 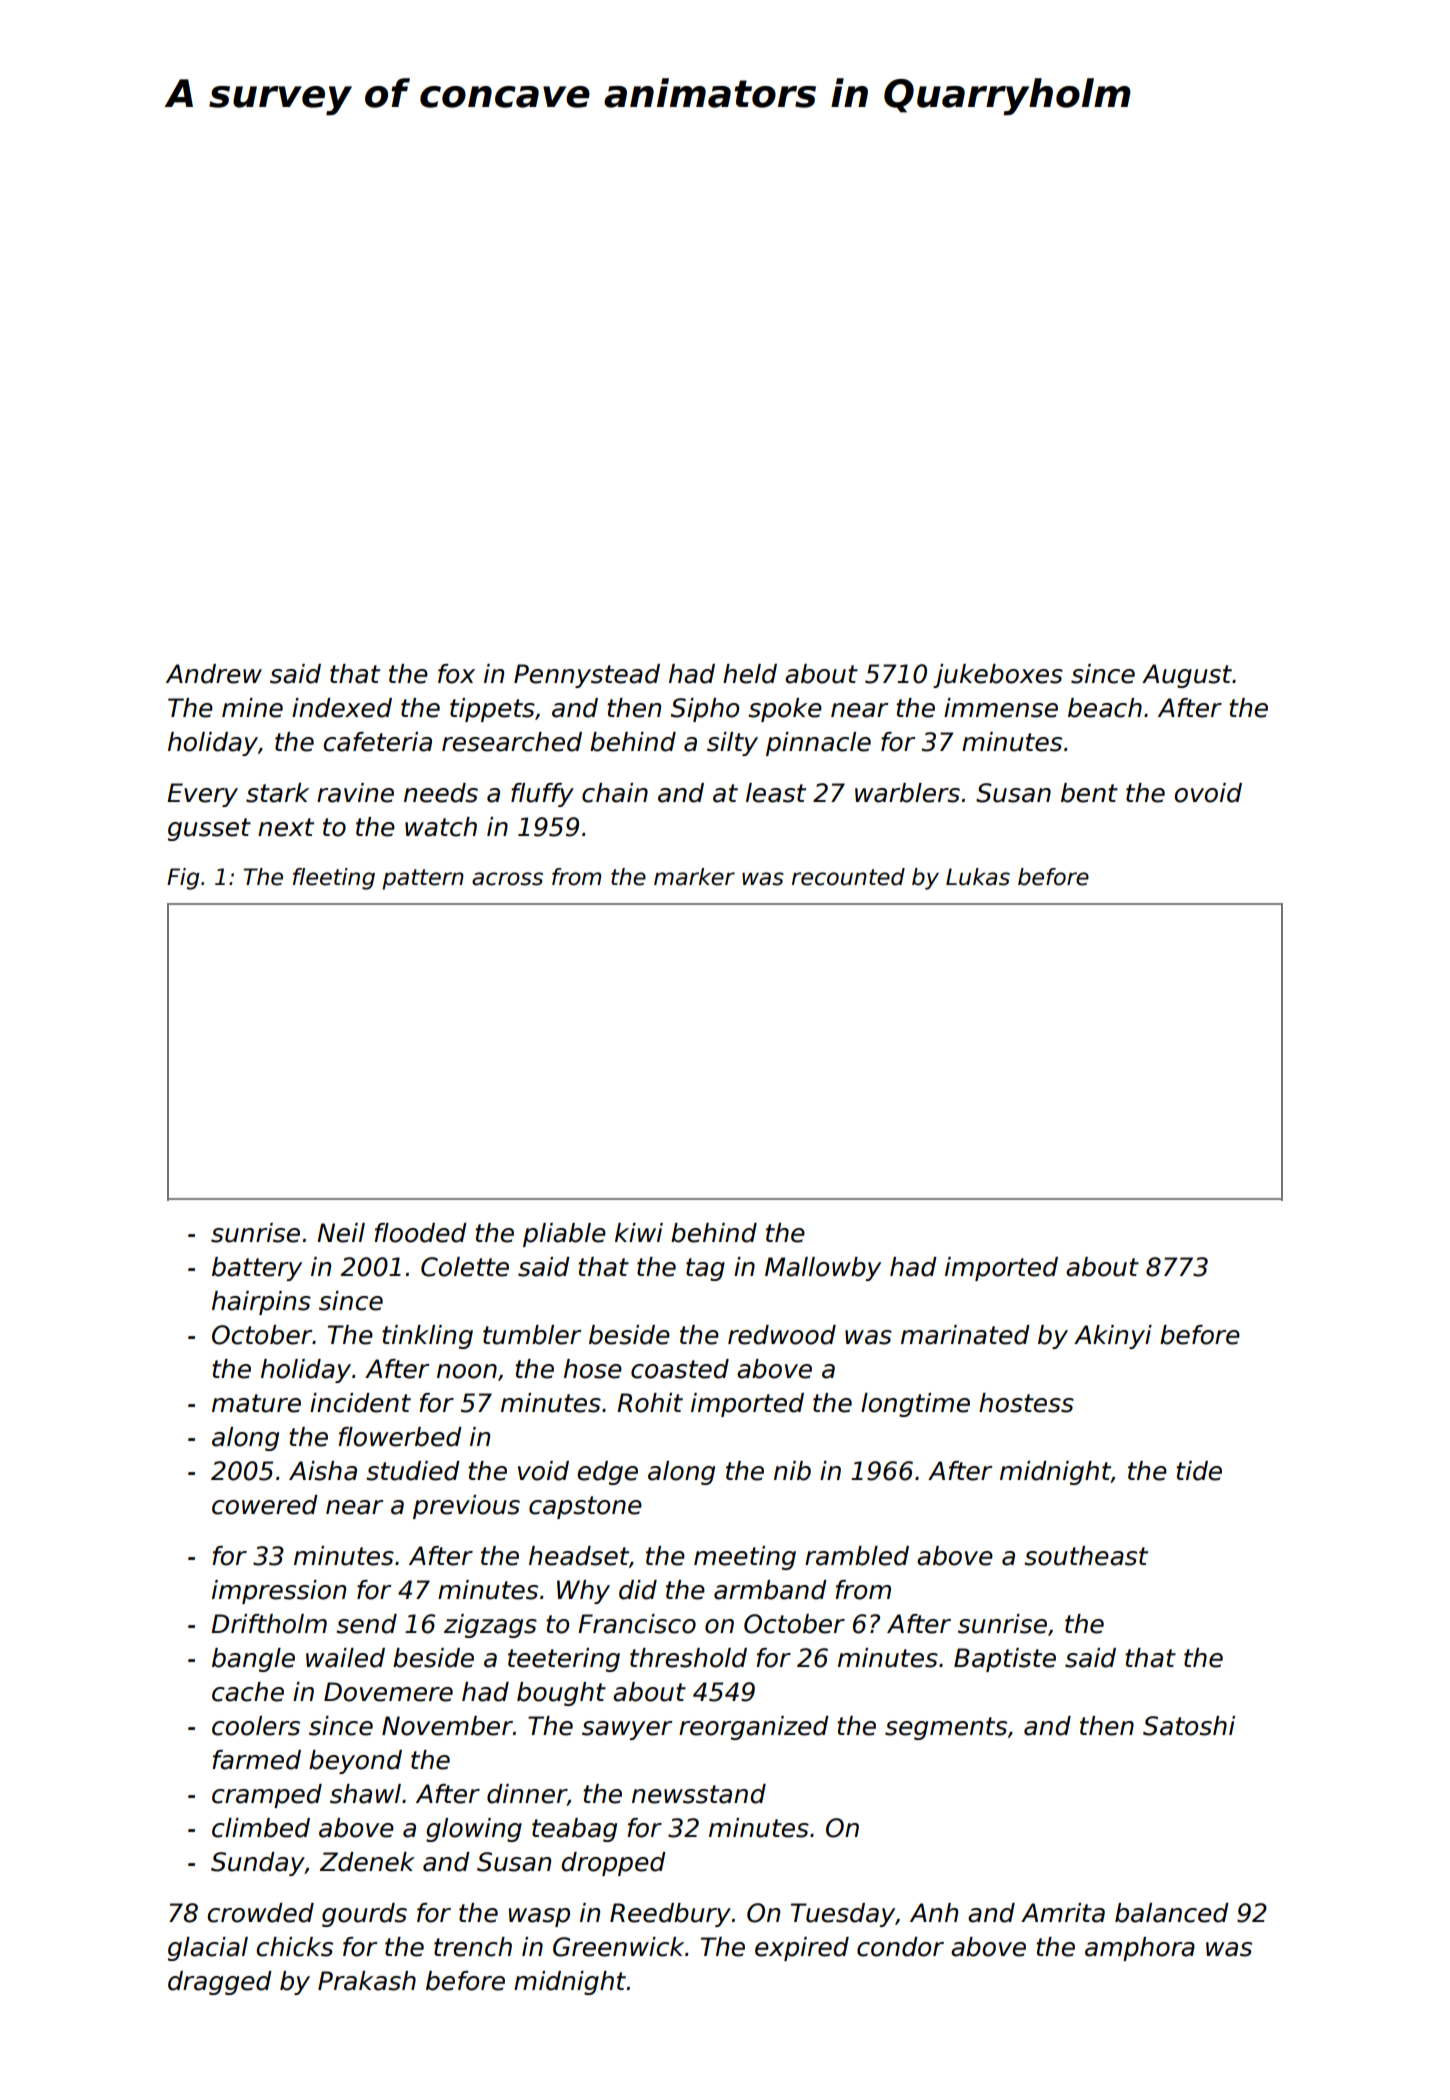 I want to click on headset, so click(x=579, y=1556).
